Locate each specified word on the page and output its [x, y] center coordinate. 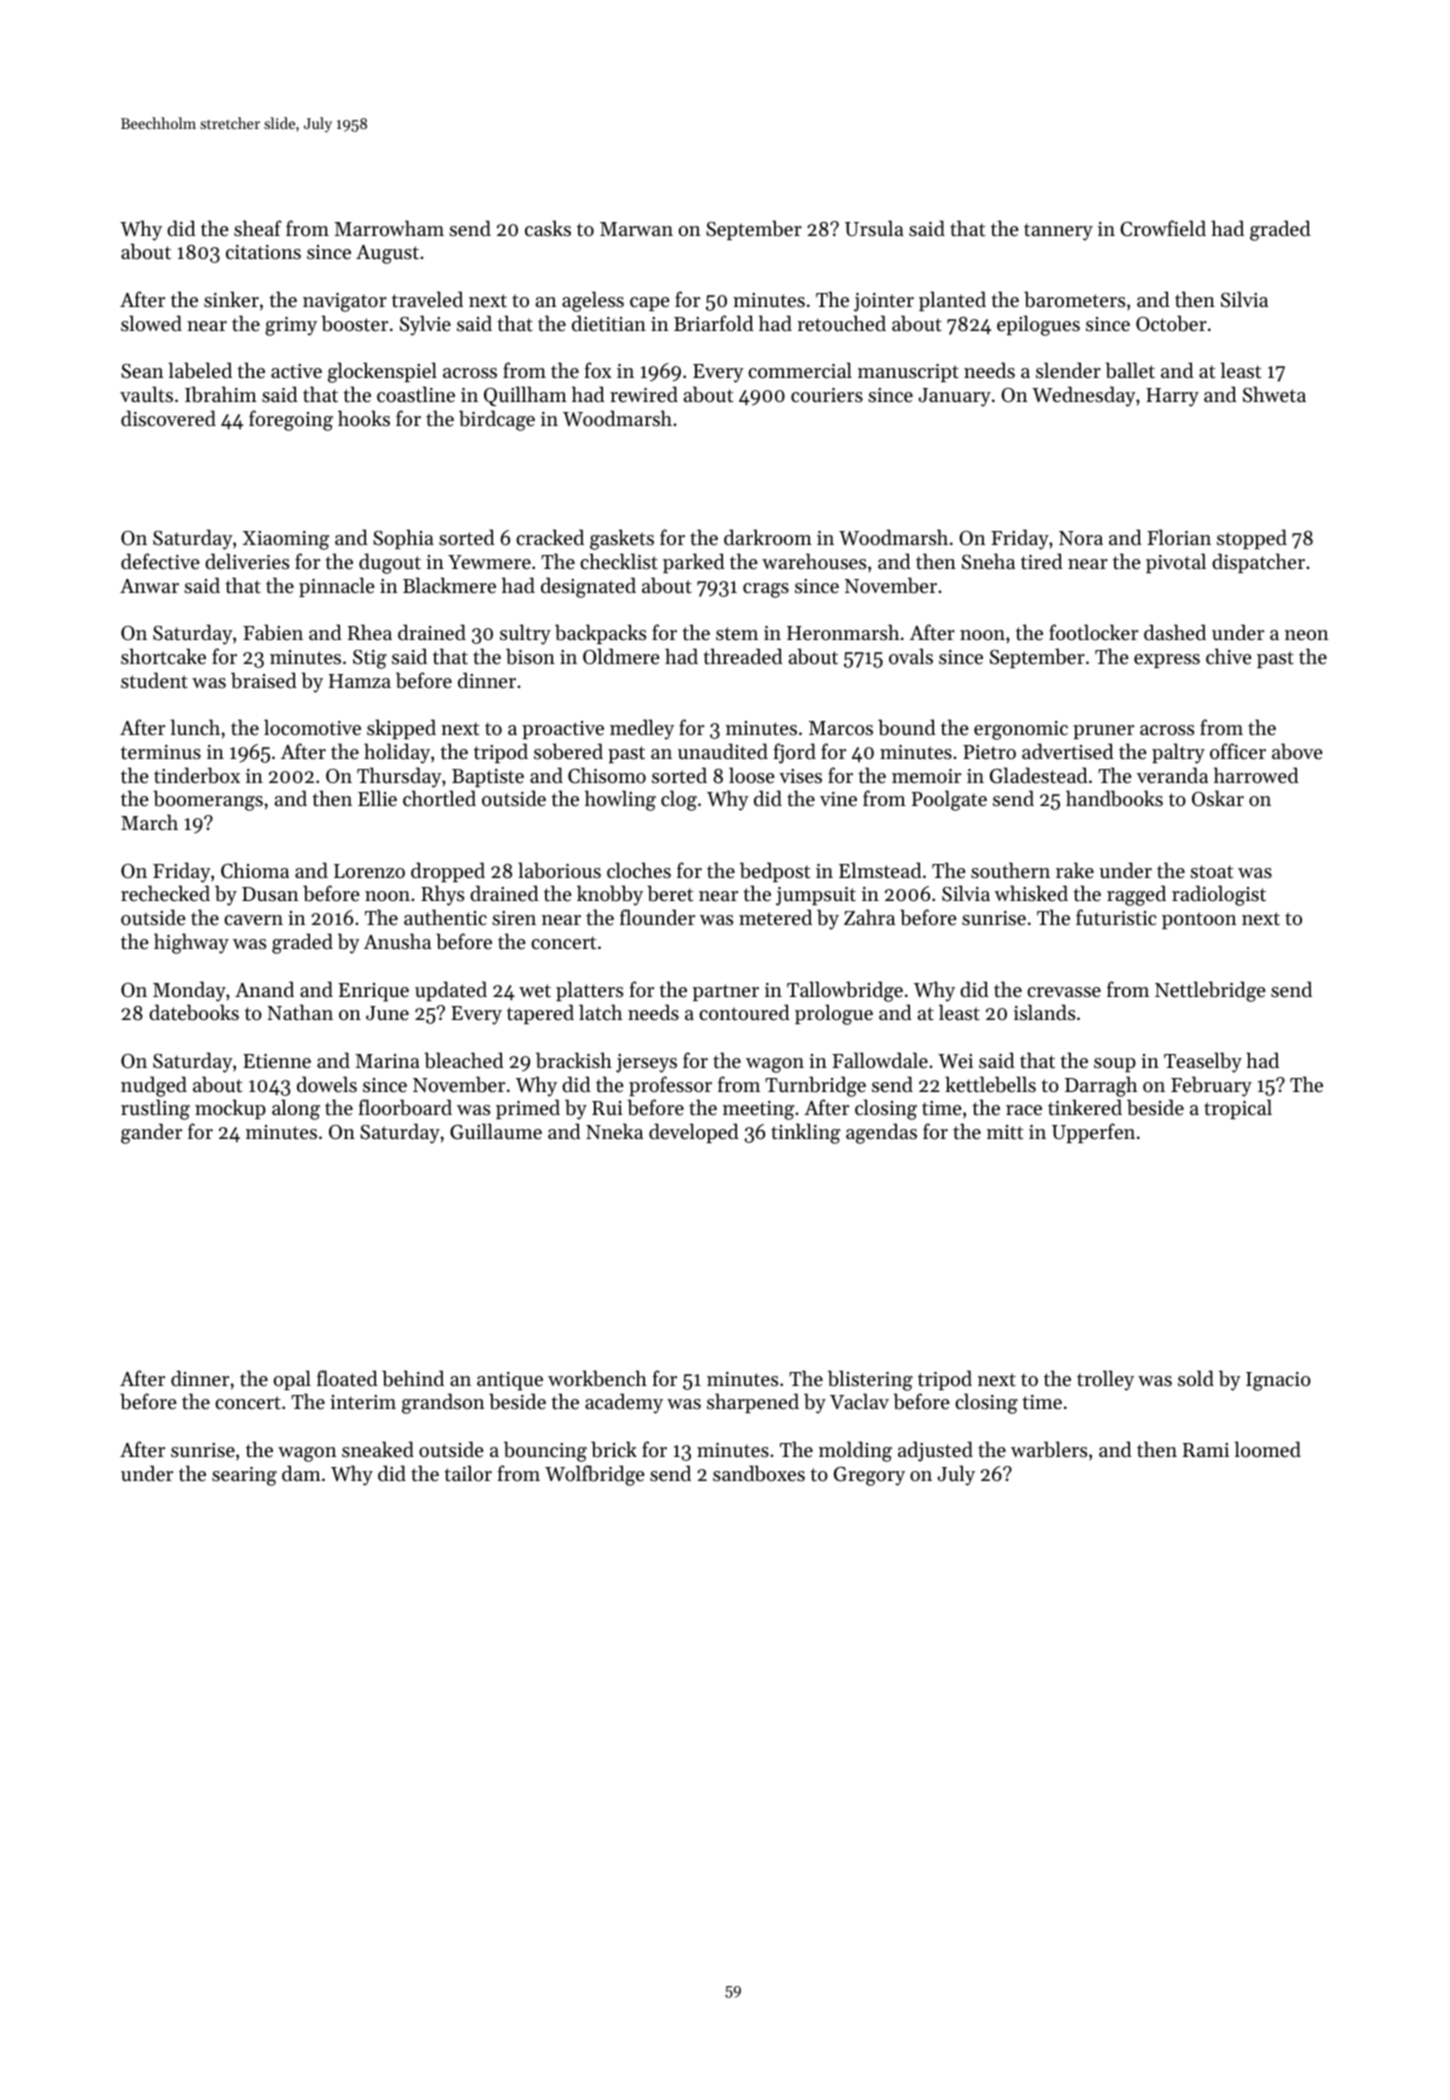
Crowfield [1163, 228]
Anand [264, 989]
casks [548, 228]
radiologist [1219, 895]
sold [1196, 1378]
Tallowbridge [845, 991]
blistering [870, 1380]
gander [151, 1133]
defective [160, 561]
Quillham [525, 396]
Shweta [1274, 394]
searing [244, 1476]
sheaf [258, 228]
